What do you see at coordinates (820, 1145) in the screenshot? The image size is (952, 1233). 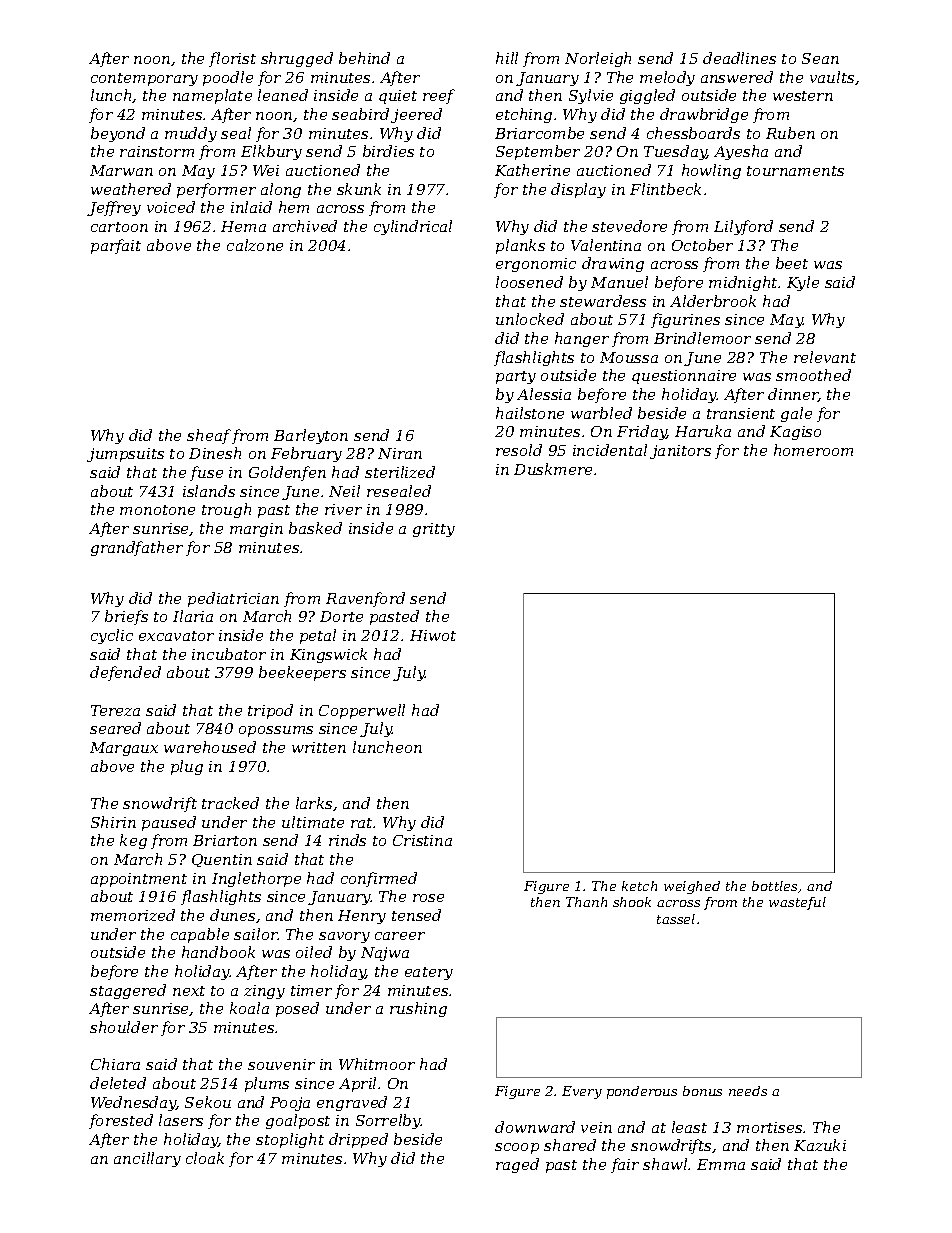 I see `Kazuki` at bounding box center [820, 1145].
